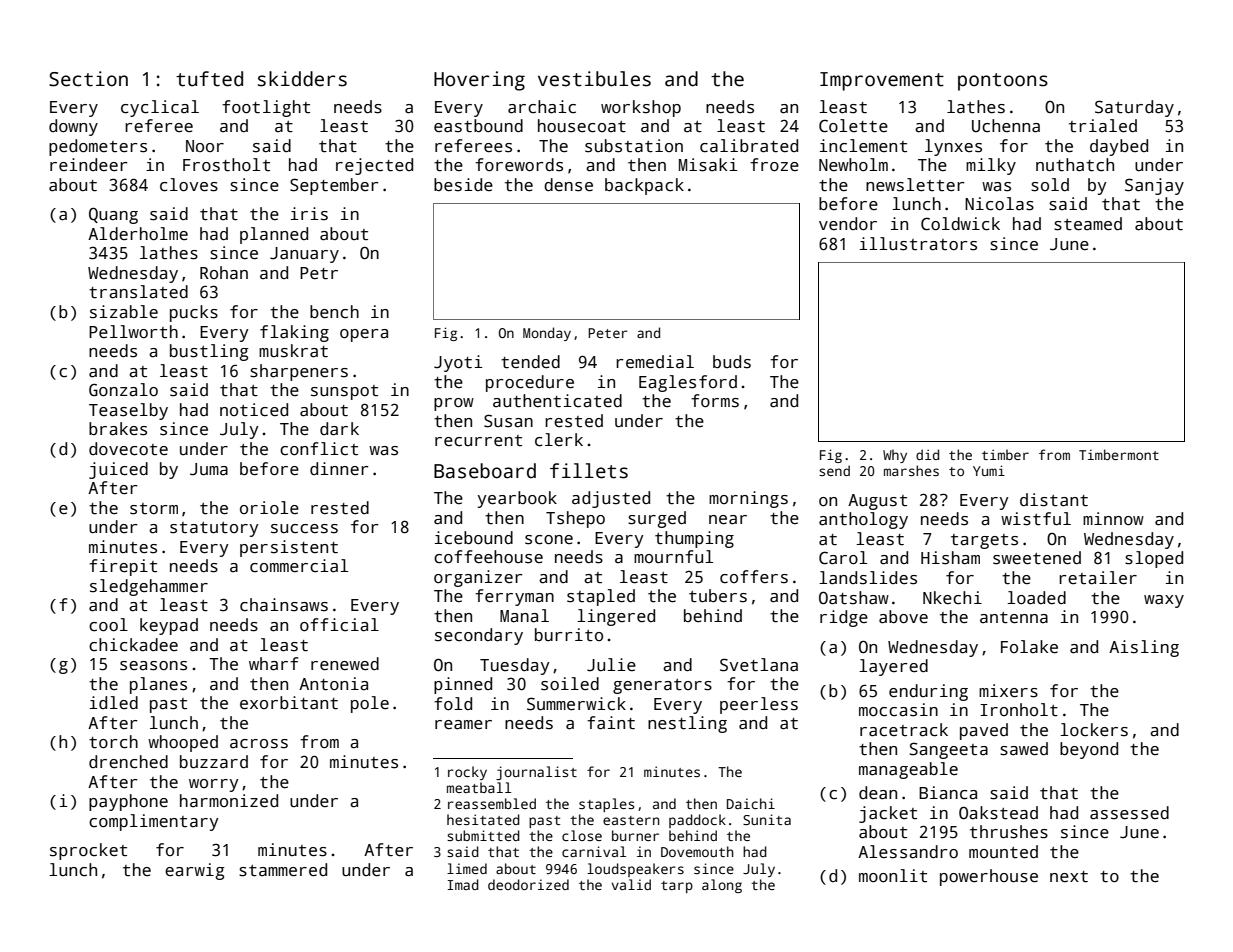  Describe the element at coordinates (882, 81) in the document. I see `Improvement` at that location.
